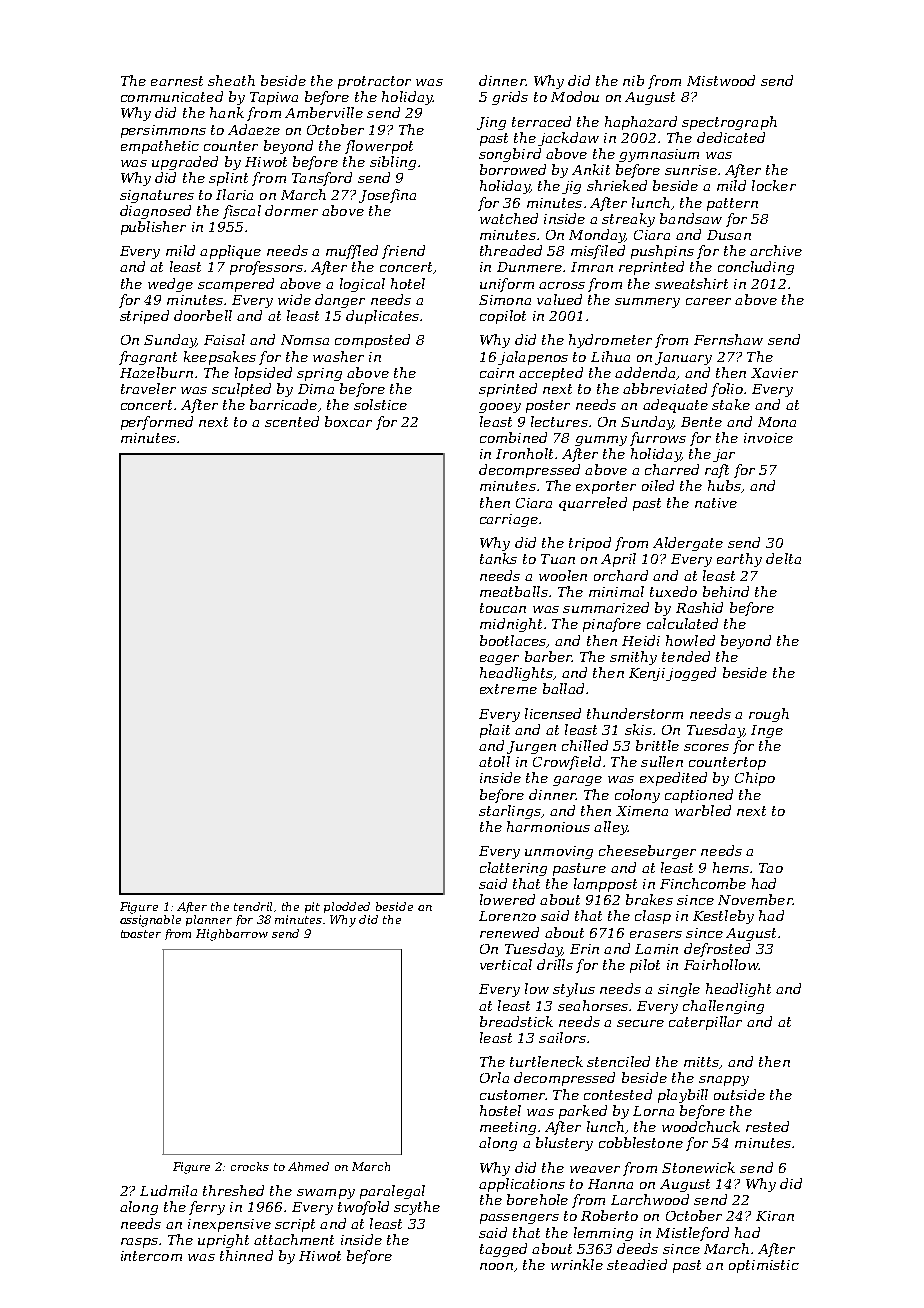 This screenshot has width=924, height=1308. I want to click on chilled, so click(585, 745).
